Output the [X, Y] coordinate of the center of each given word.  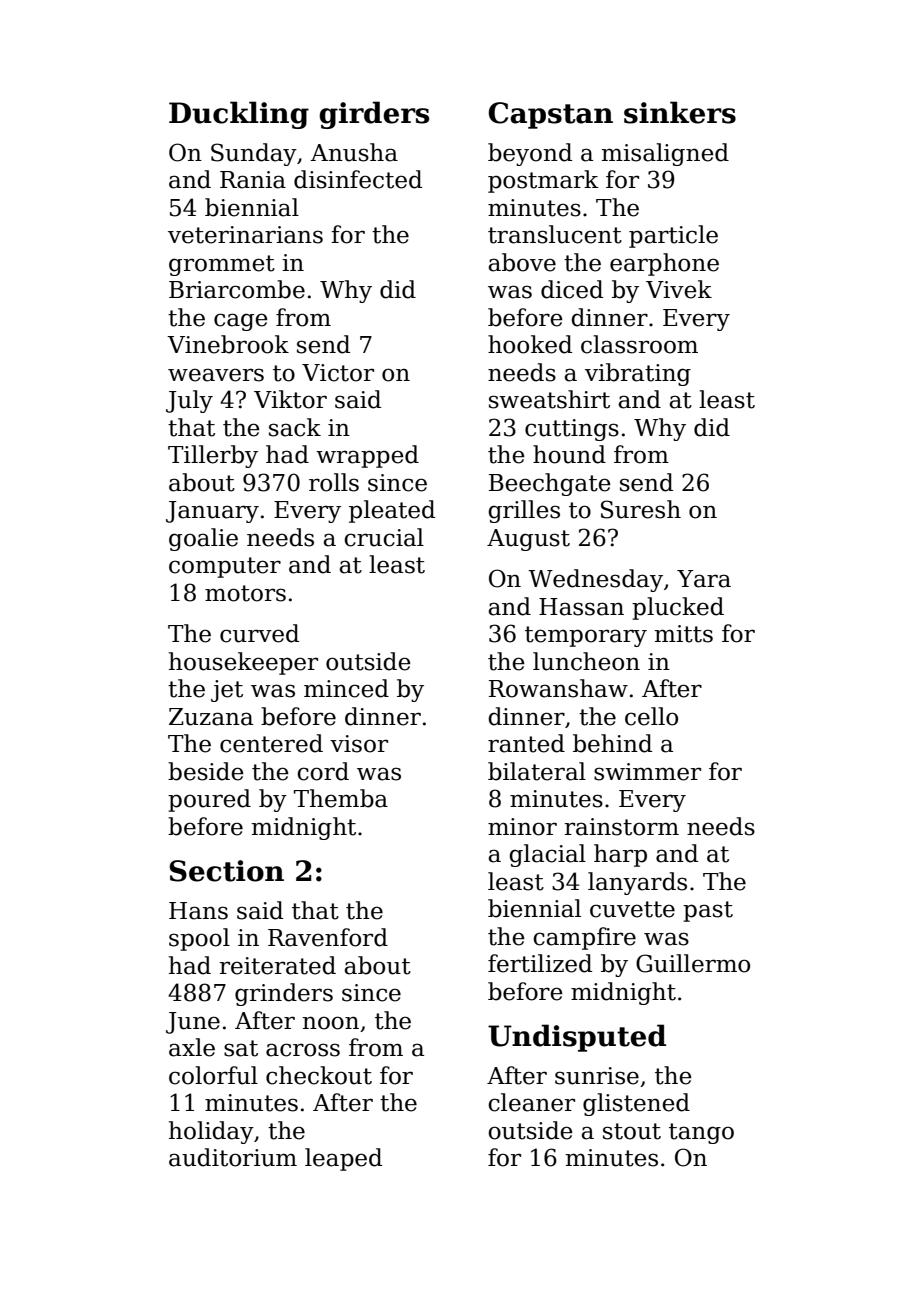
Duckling [239, 115]
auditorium [233, 1157]
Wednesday [595, 580]
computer [225, 567]
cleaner [531, 1102]
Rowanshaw [558, 688]
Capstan [551, 115]
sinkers [680, 112]
